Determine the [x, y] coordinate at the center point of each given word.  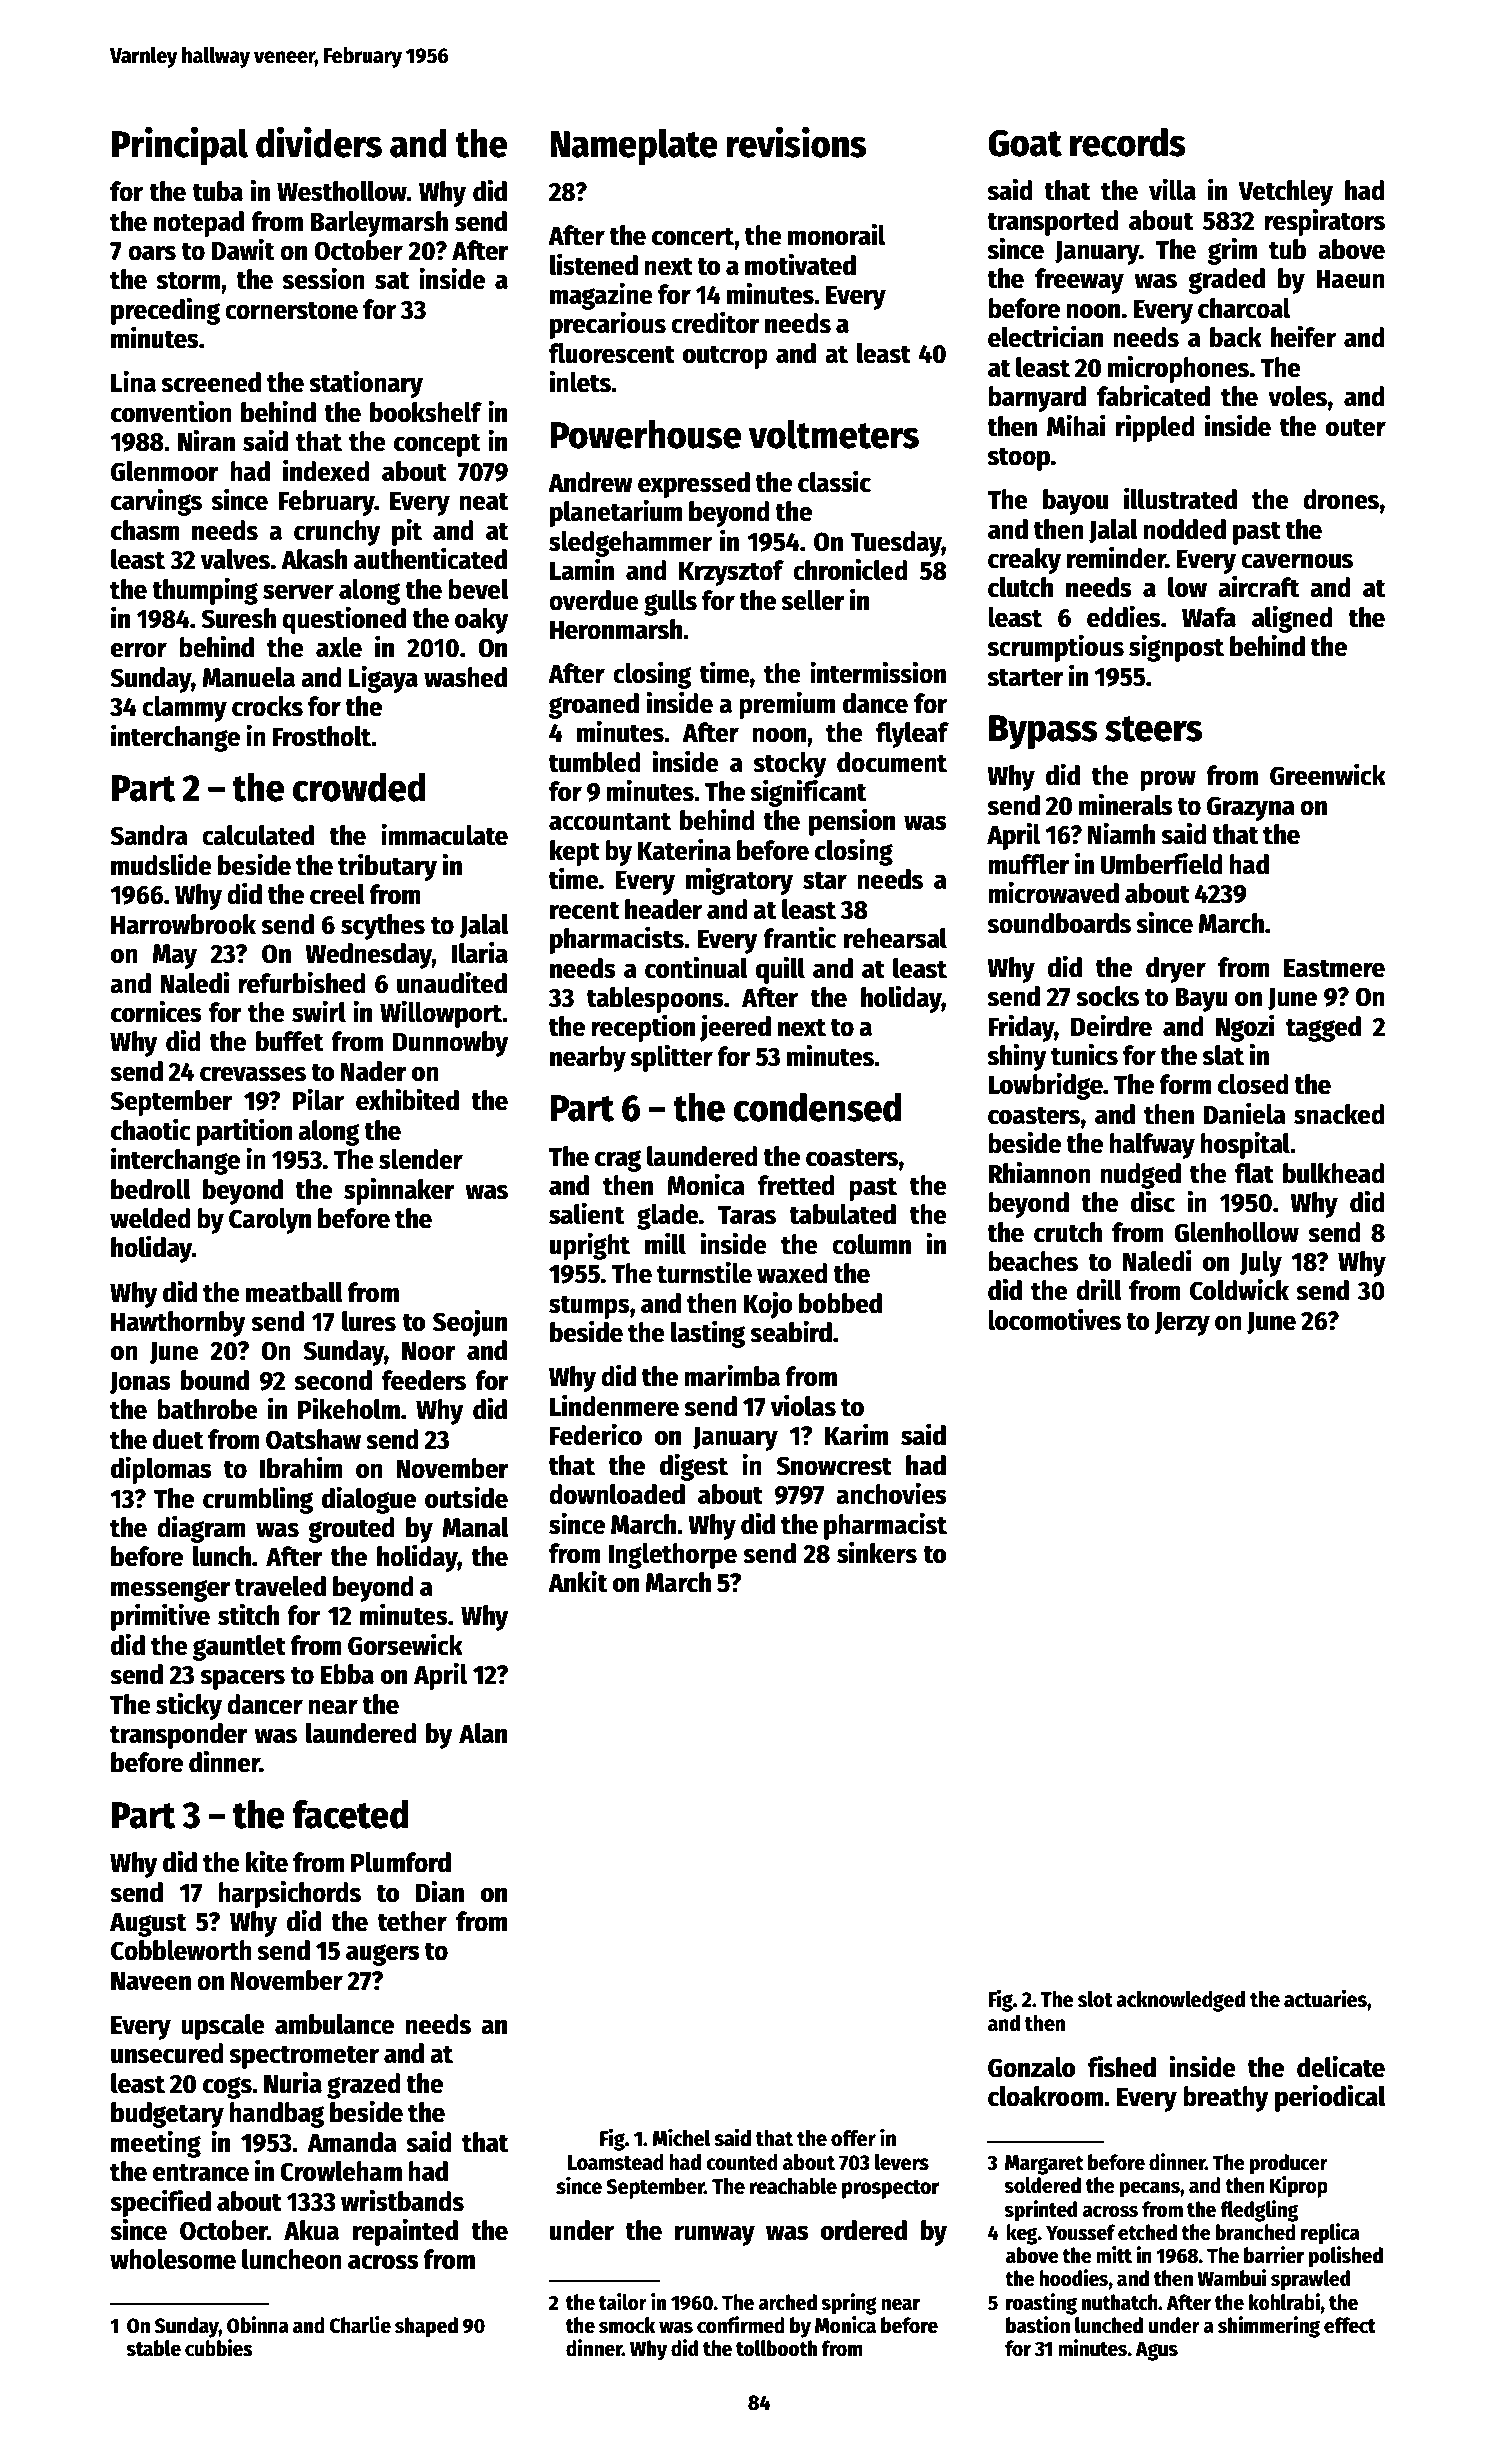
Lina [133, 381]
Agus [1156, 2351]
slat [1223, 1055]
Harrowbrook [183, 924]
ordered [864, 2230]
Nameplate [634, 146]
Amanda [352, 2142]
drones [1341, 499]
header [663, 909]
